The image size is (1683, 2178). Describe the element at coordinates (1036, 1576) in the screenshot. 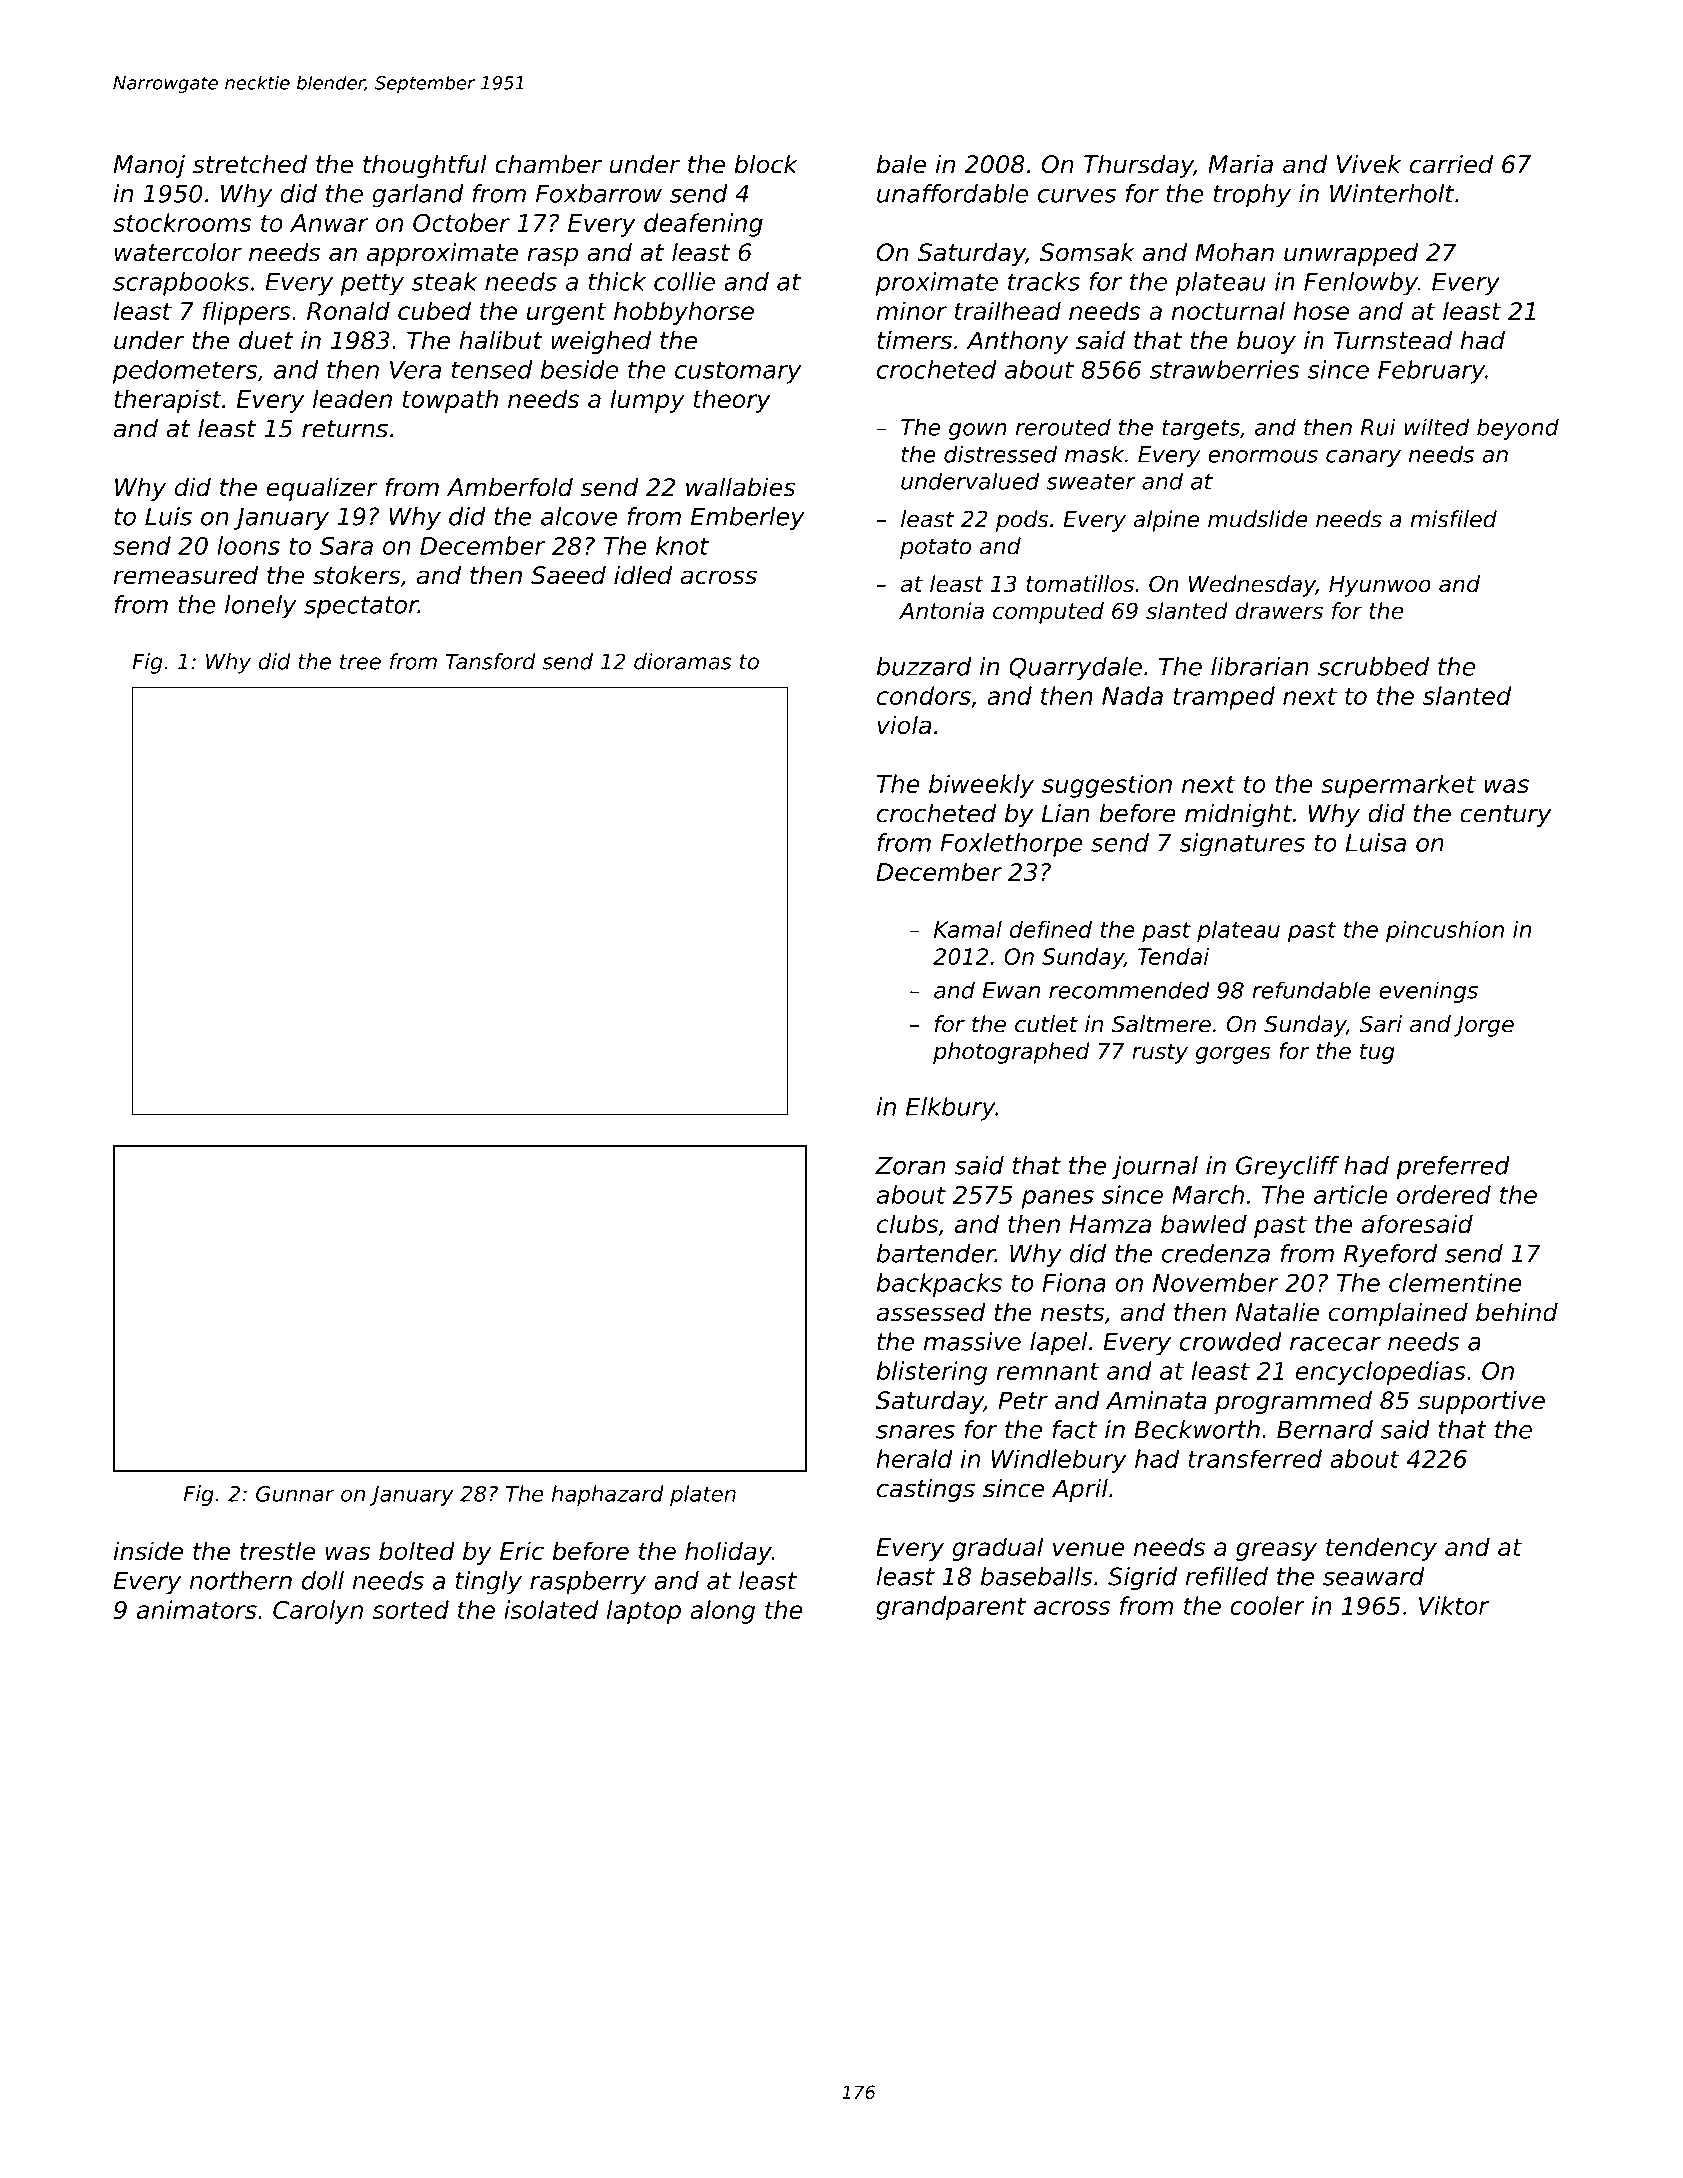

I see `baseballs` at that location.
